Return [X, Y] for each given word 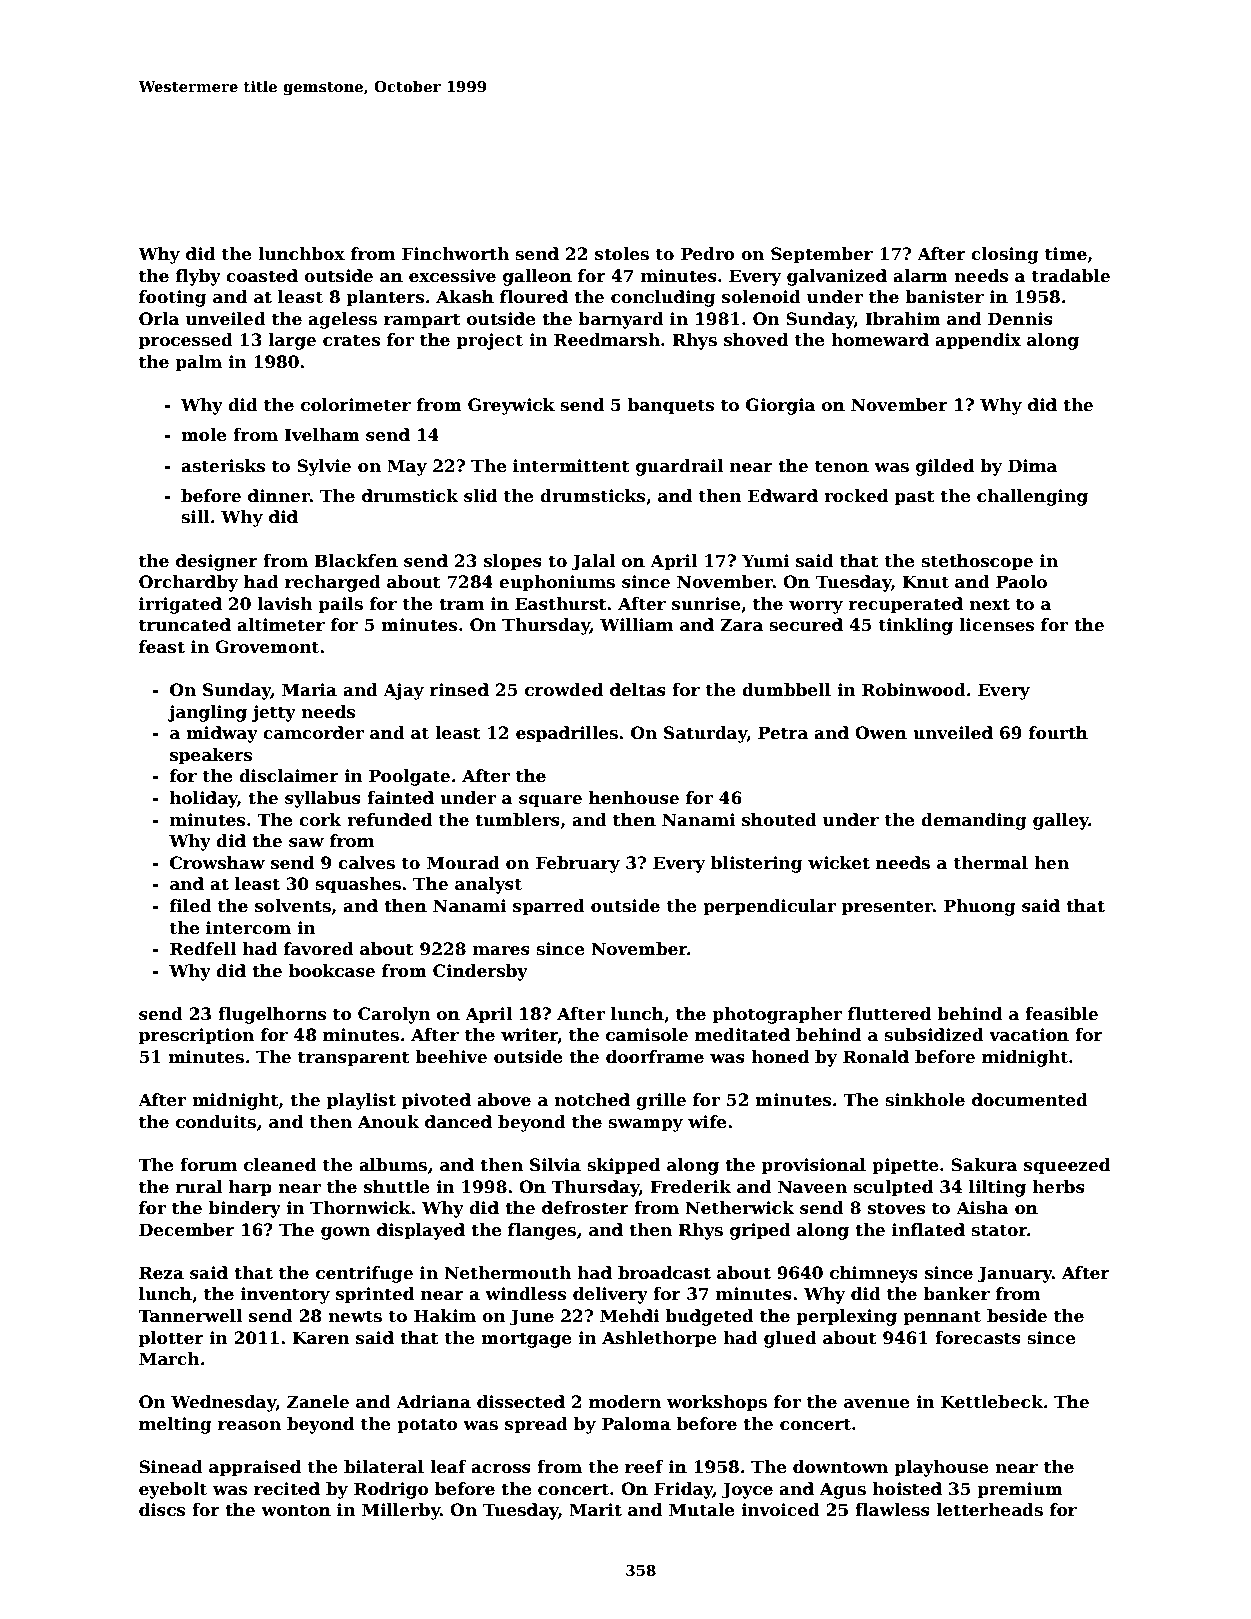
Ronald [876, 1057]
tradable [1071, 276]
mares [501, 951]
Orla [159, 319]
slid [480, 496]
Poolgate [409, 777]
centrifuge [364, 1274]
